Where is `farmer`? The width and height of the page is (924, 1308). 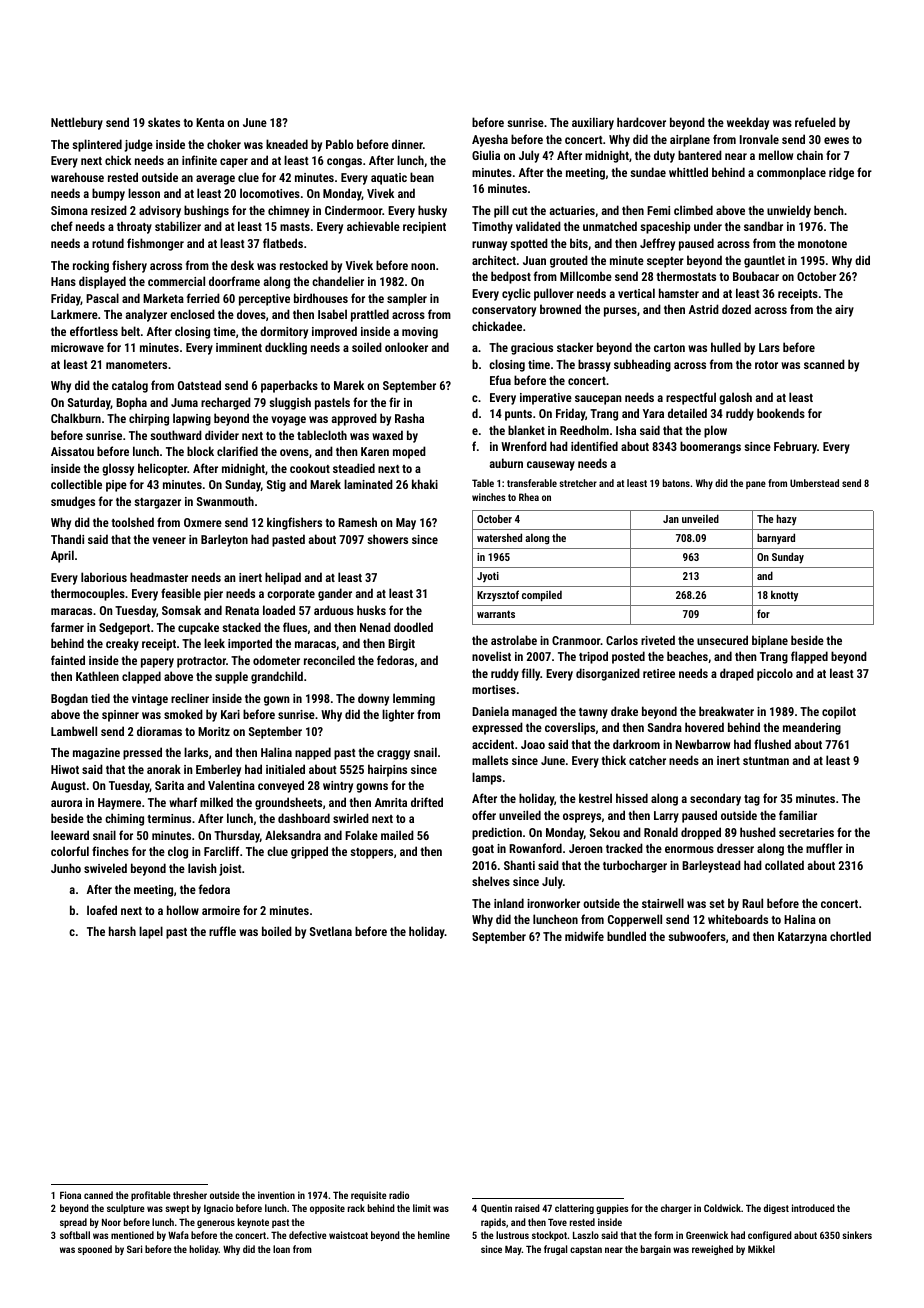 farmer is located at coordinates (67, 627).
